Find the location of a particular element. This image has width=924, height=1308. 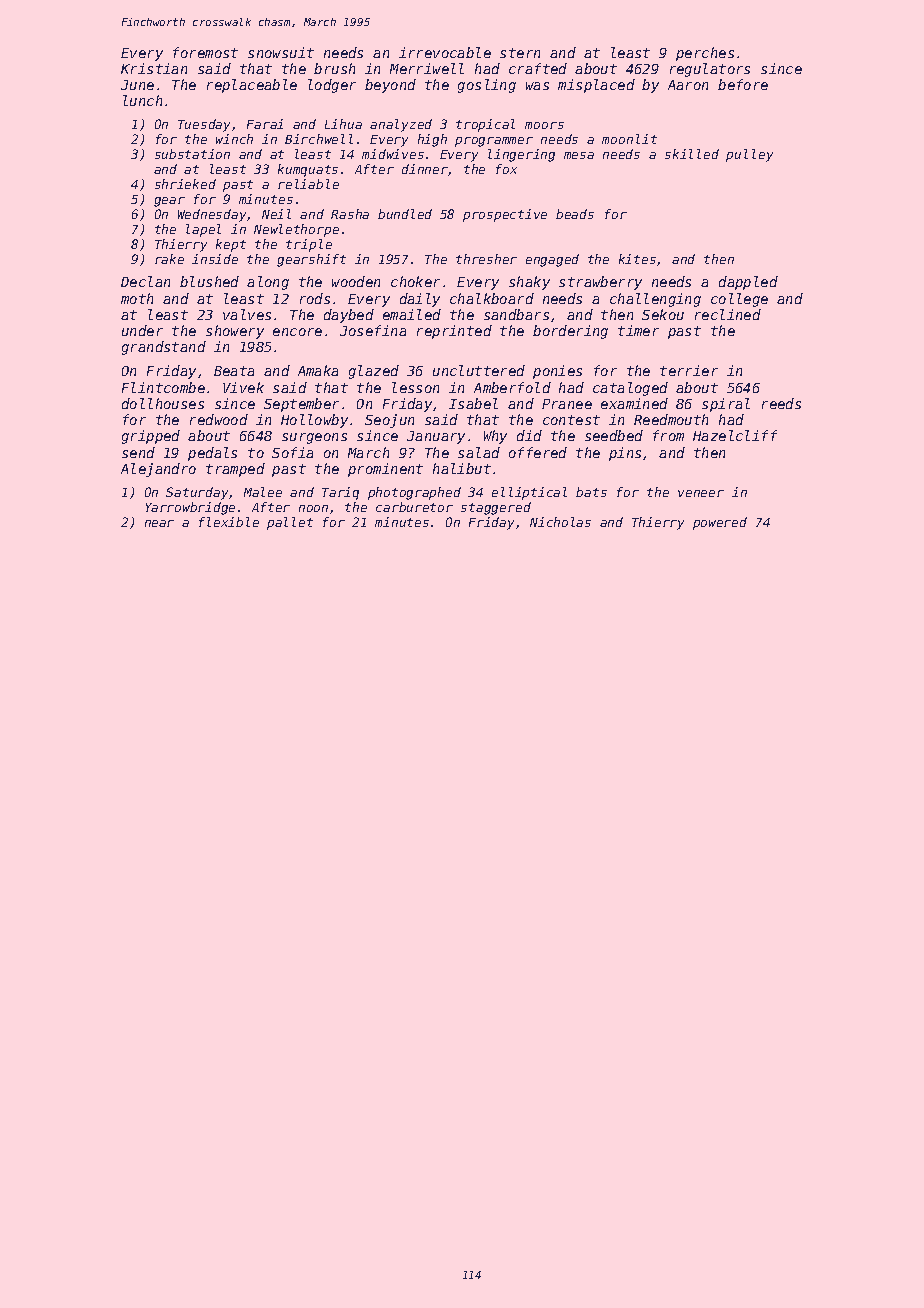

beads is located at coordinates (575, 214).
